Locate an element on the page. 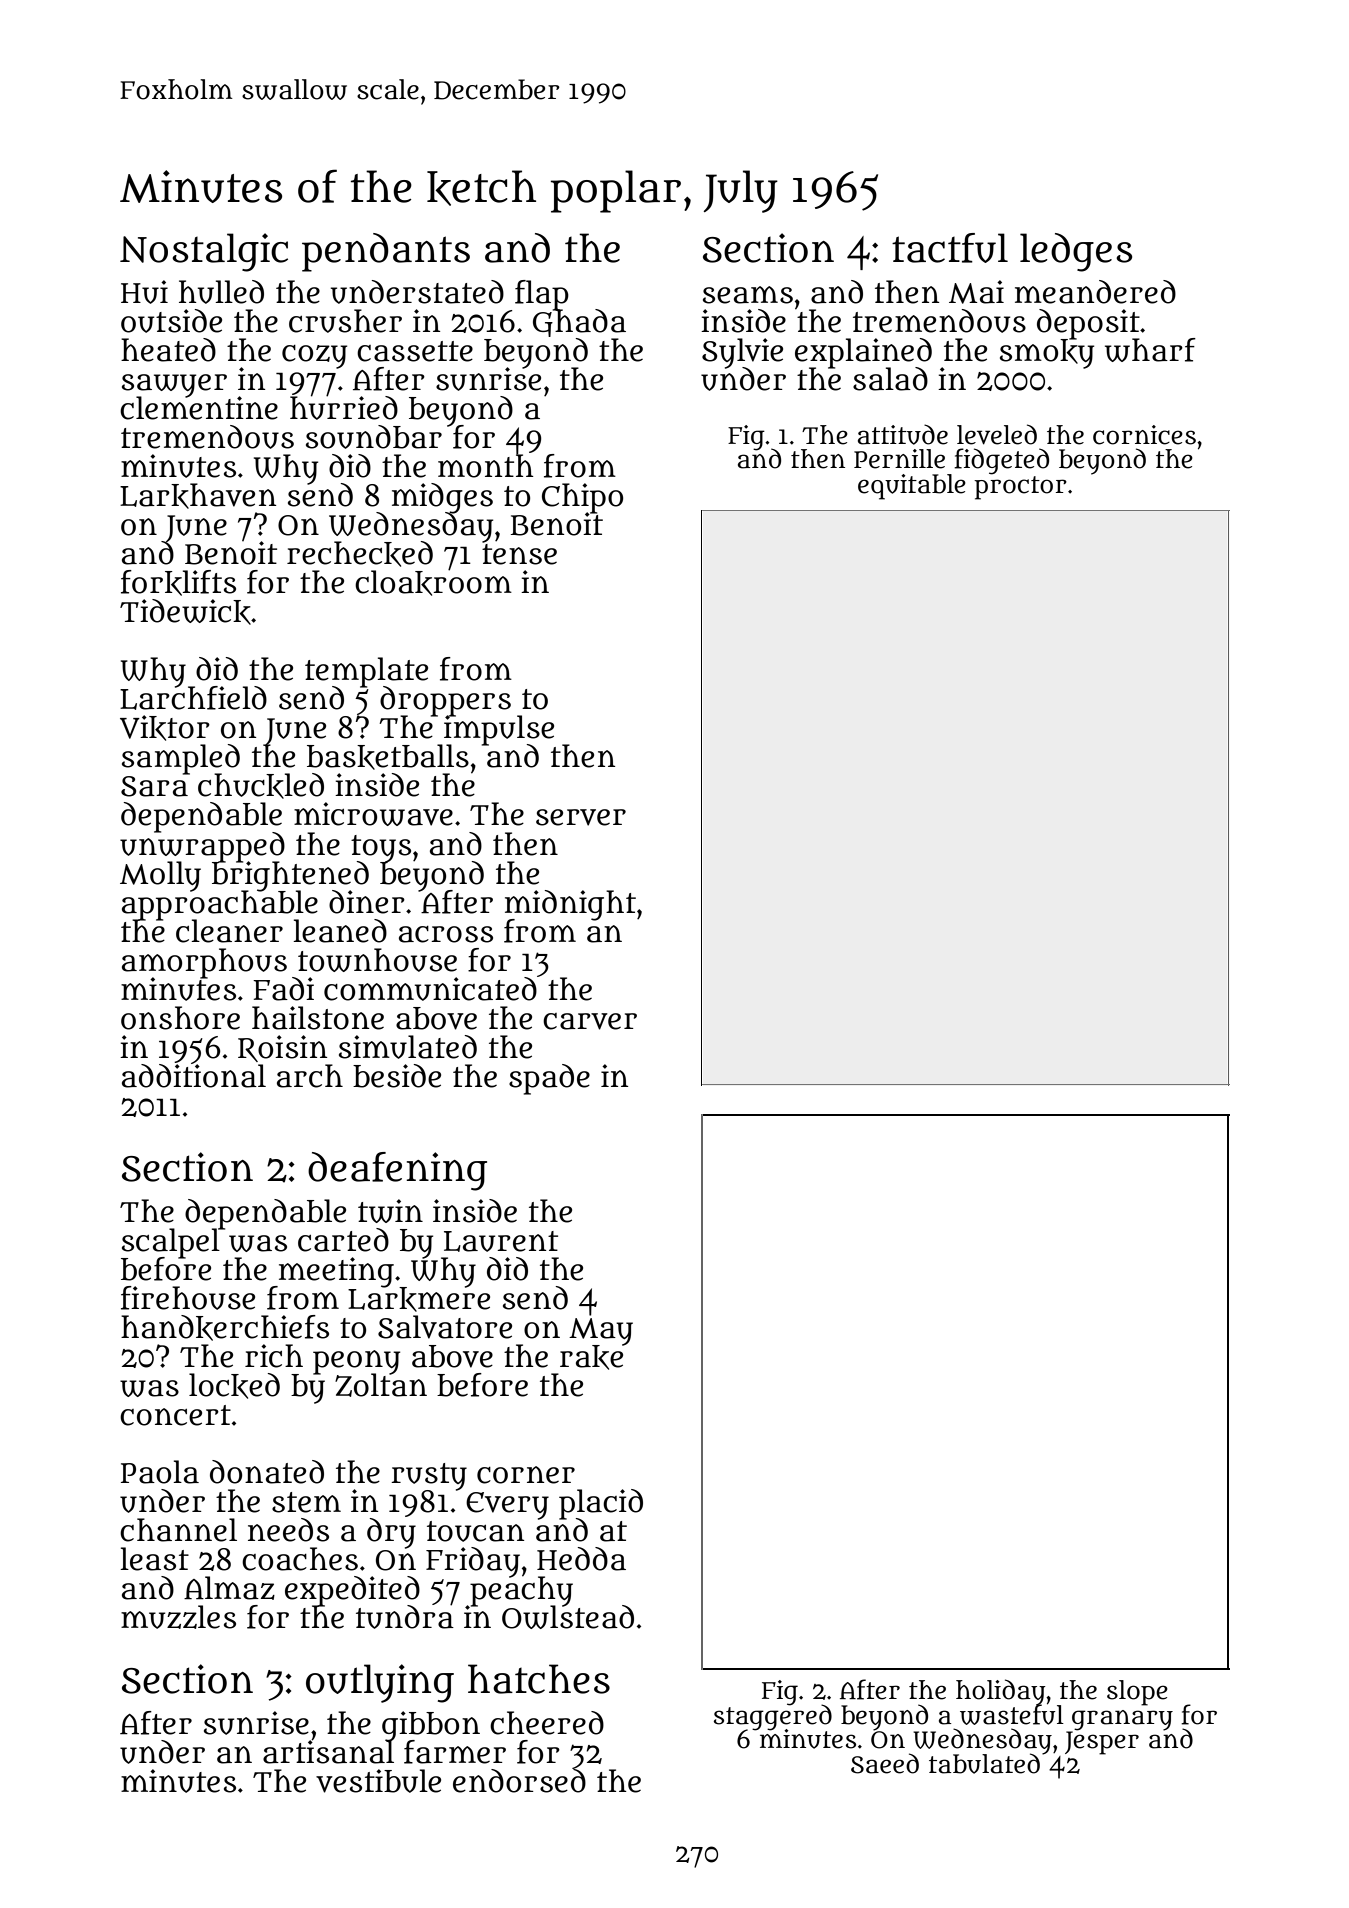 This document has height=1908, width=1349. muzzles is located at coordinates (178, 1617).
